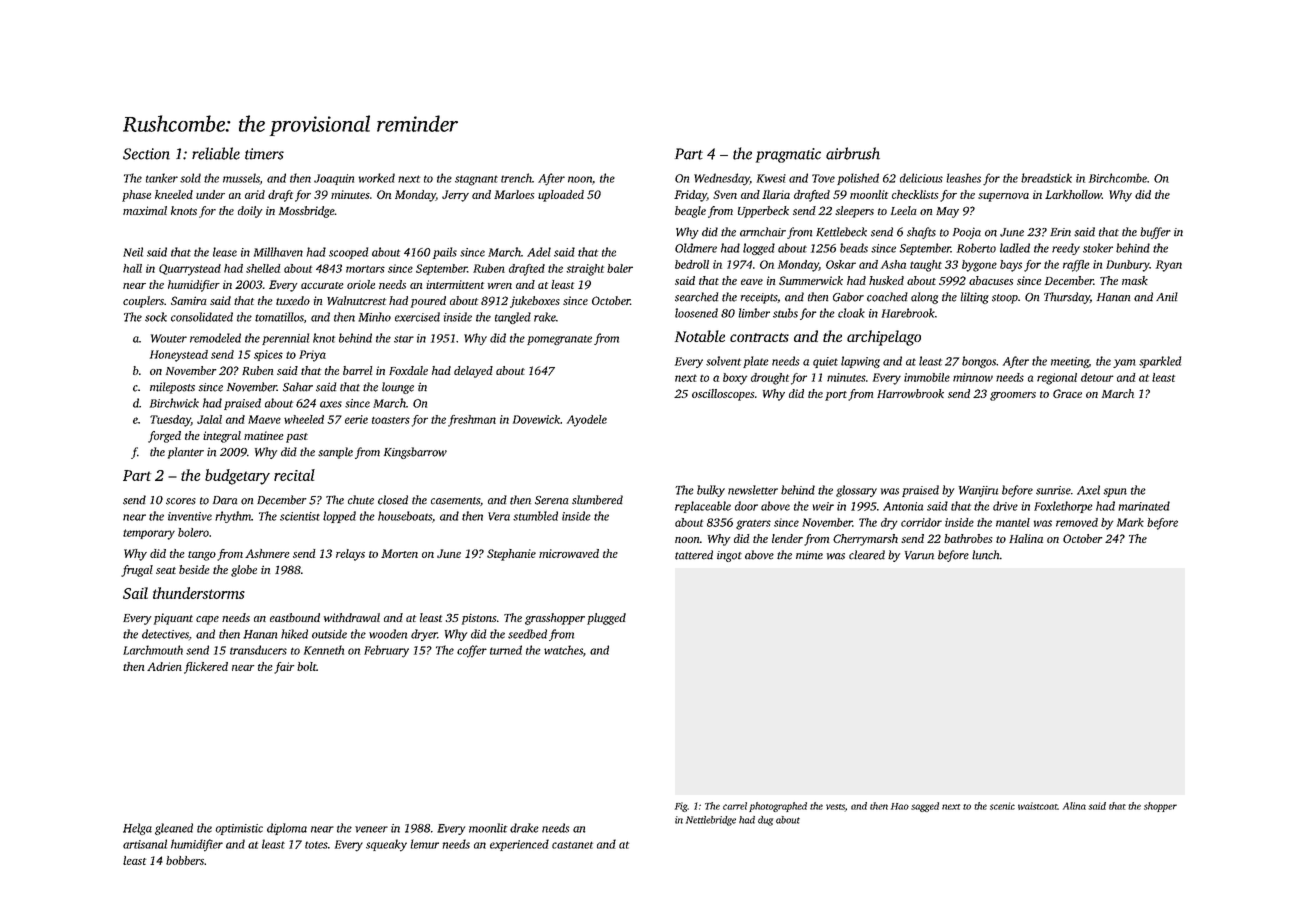 This screenshot has width=1308, height=924. Describe the element at coordinates (585, 270) in the screenshot. I see `straight` at that location.
